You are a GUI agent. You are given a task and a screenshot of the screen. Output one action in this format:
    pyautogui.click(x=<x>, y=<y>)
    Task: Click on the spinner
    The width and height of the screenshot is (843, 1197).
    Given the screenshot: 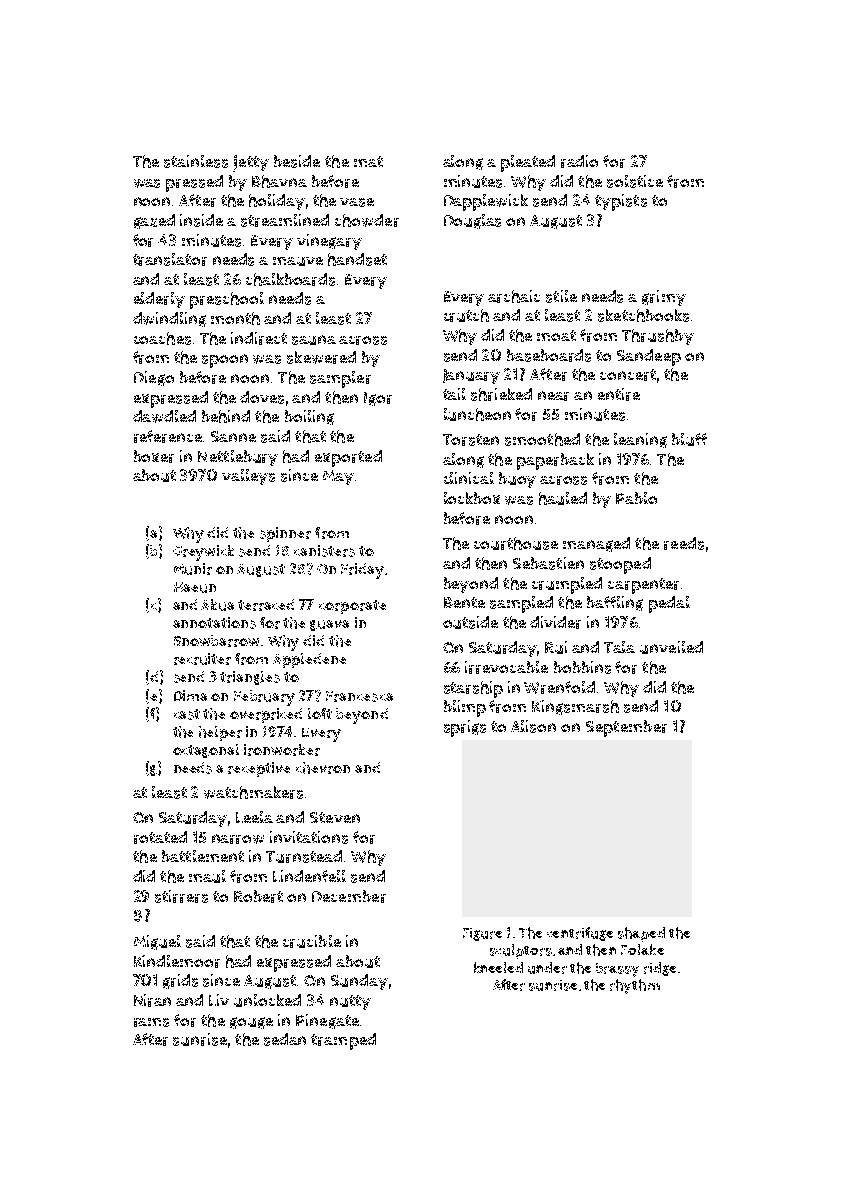 What is the action you would take?
    pyautogui.click(x=285, y=534)
